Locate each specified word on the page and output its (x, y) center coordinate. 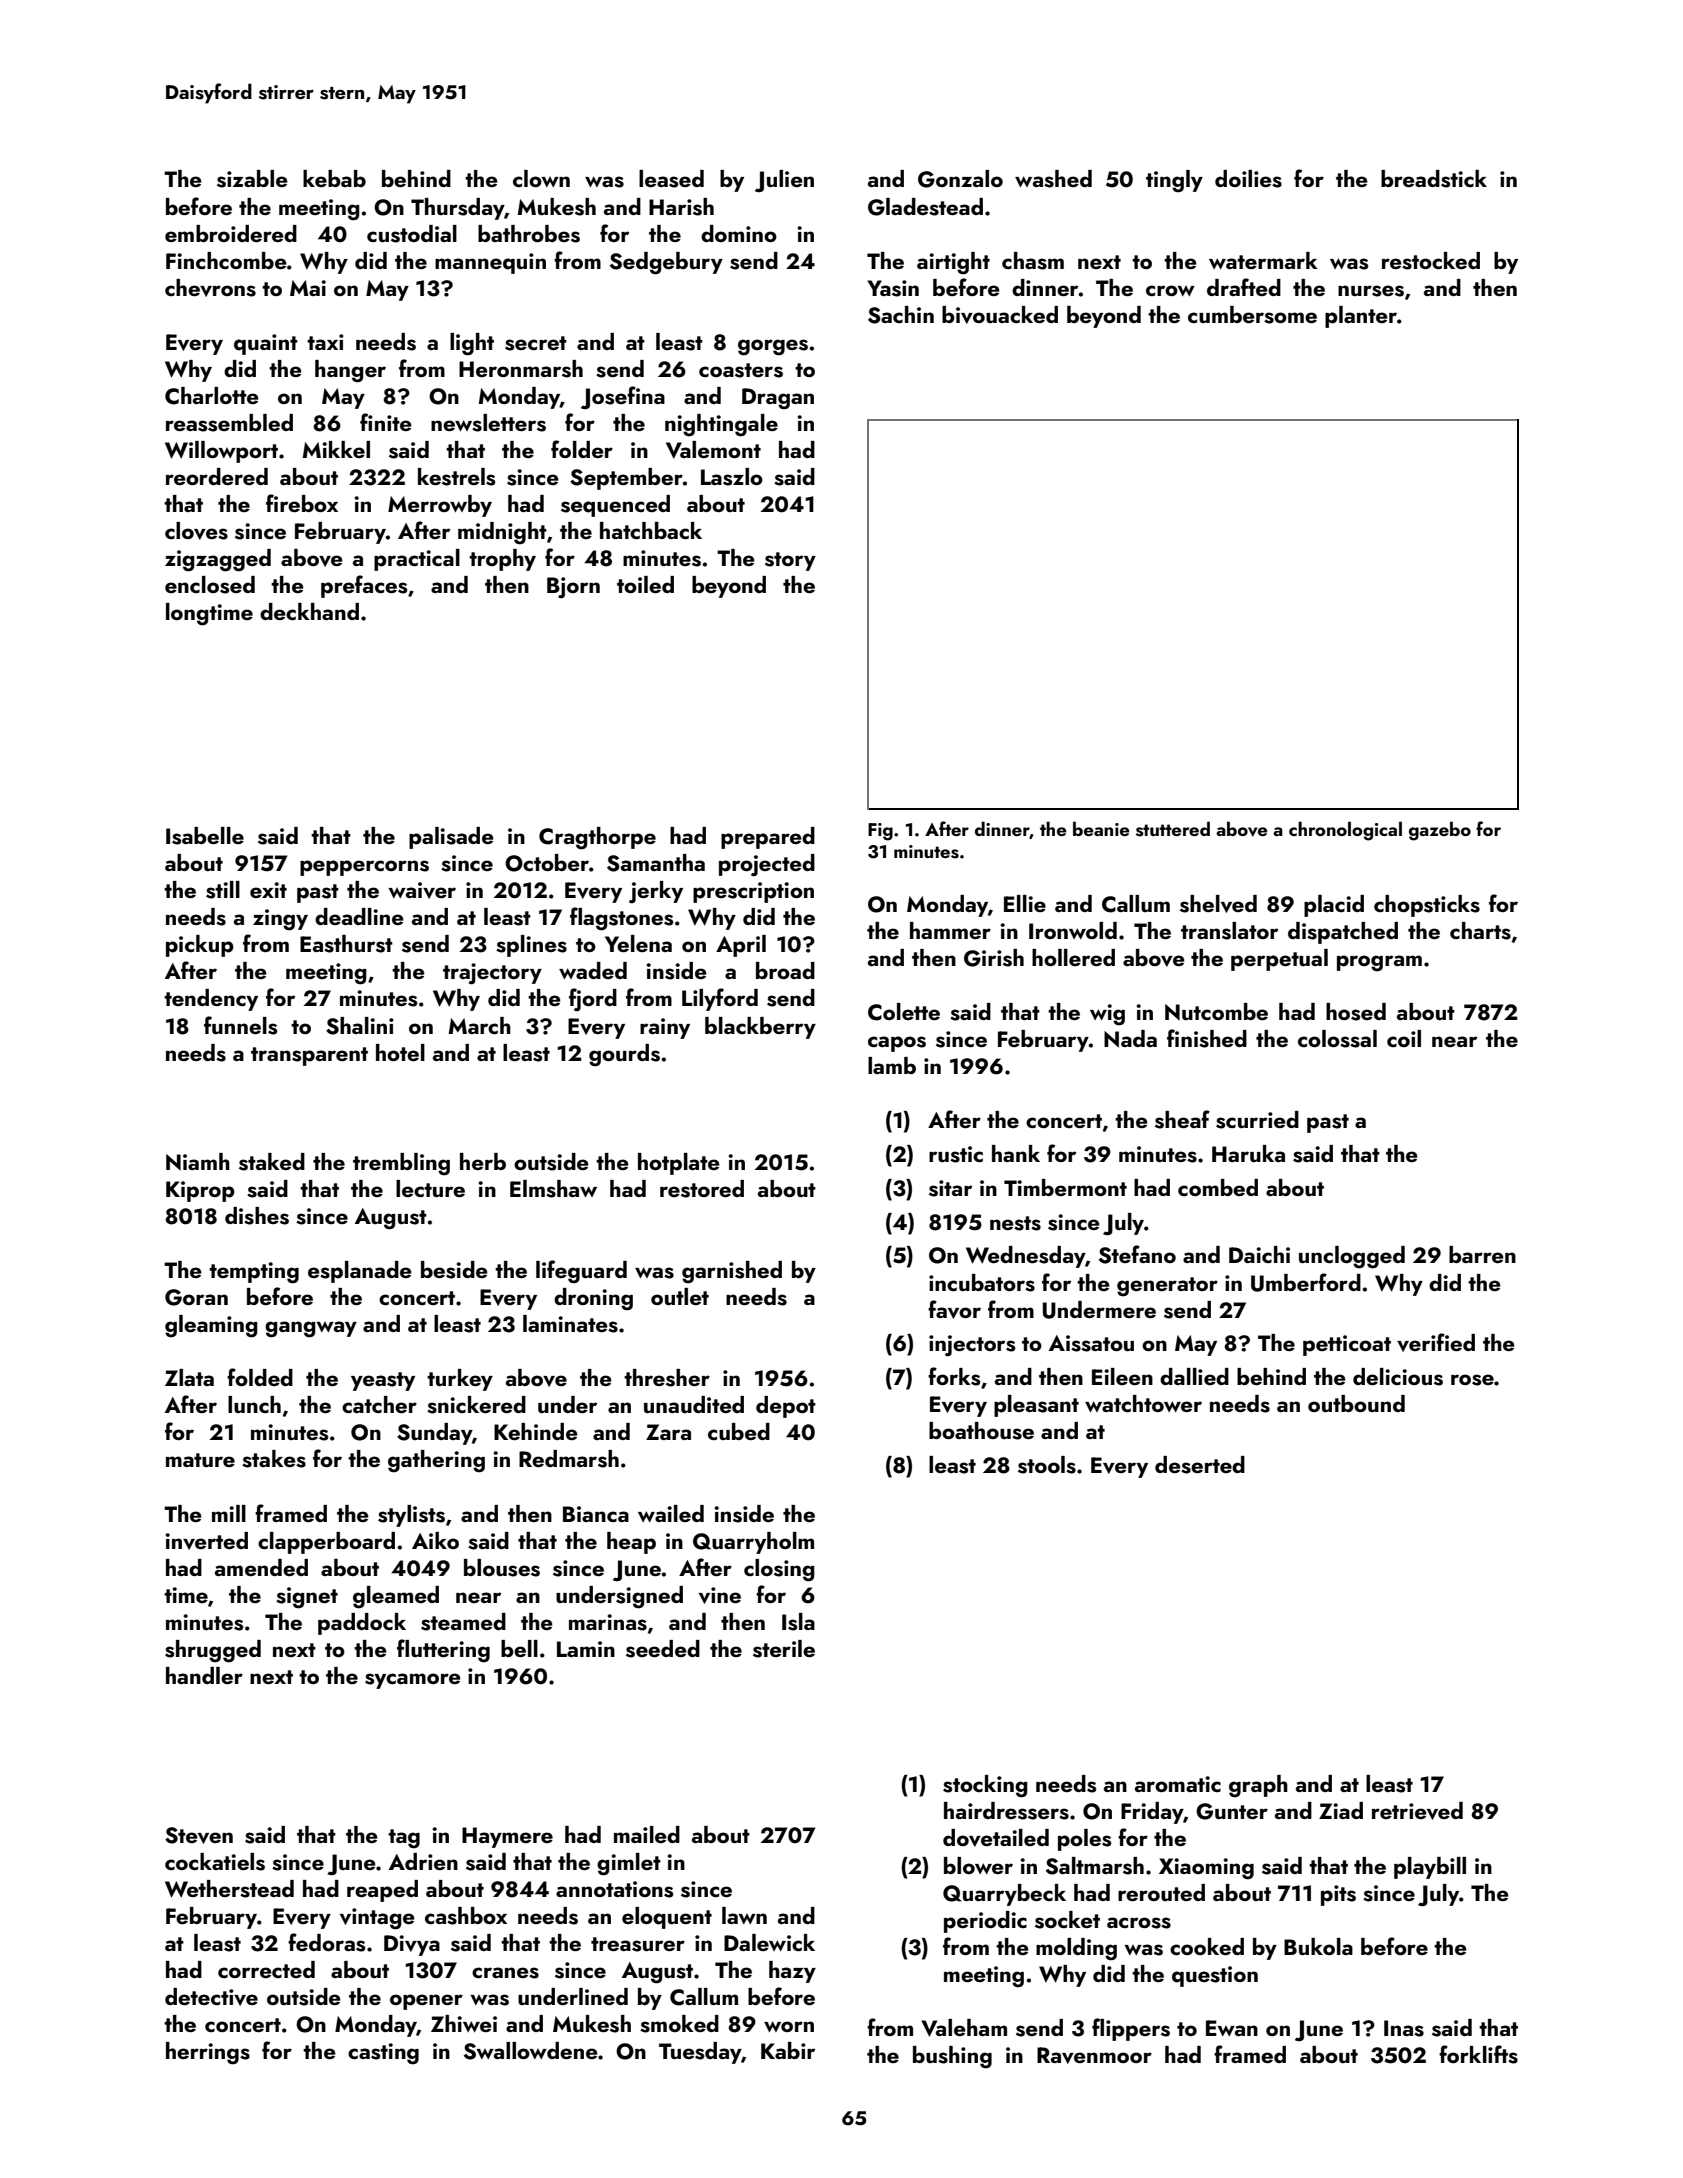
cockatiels (215, 1862)
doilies (1248, 179)
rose (1472, 1380)
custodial (412, 234)
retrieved (1417, 1811)
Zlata (189, 1377)
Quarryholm (753, 1543)
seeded (663, 1649)
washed (1053, 179)
